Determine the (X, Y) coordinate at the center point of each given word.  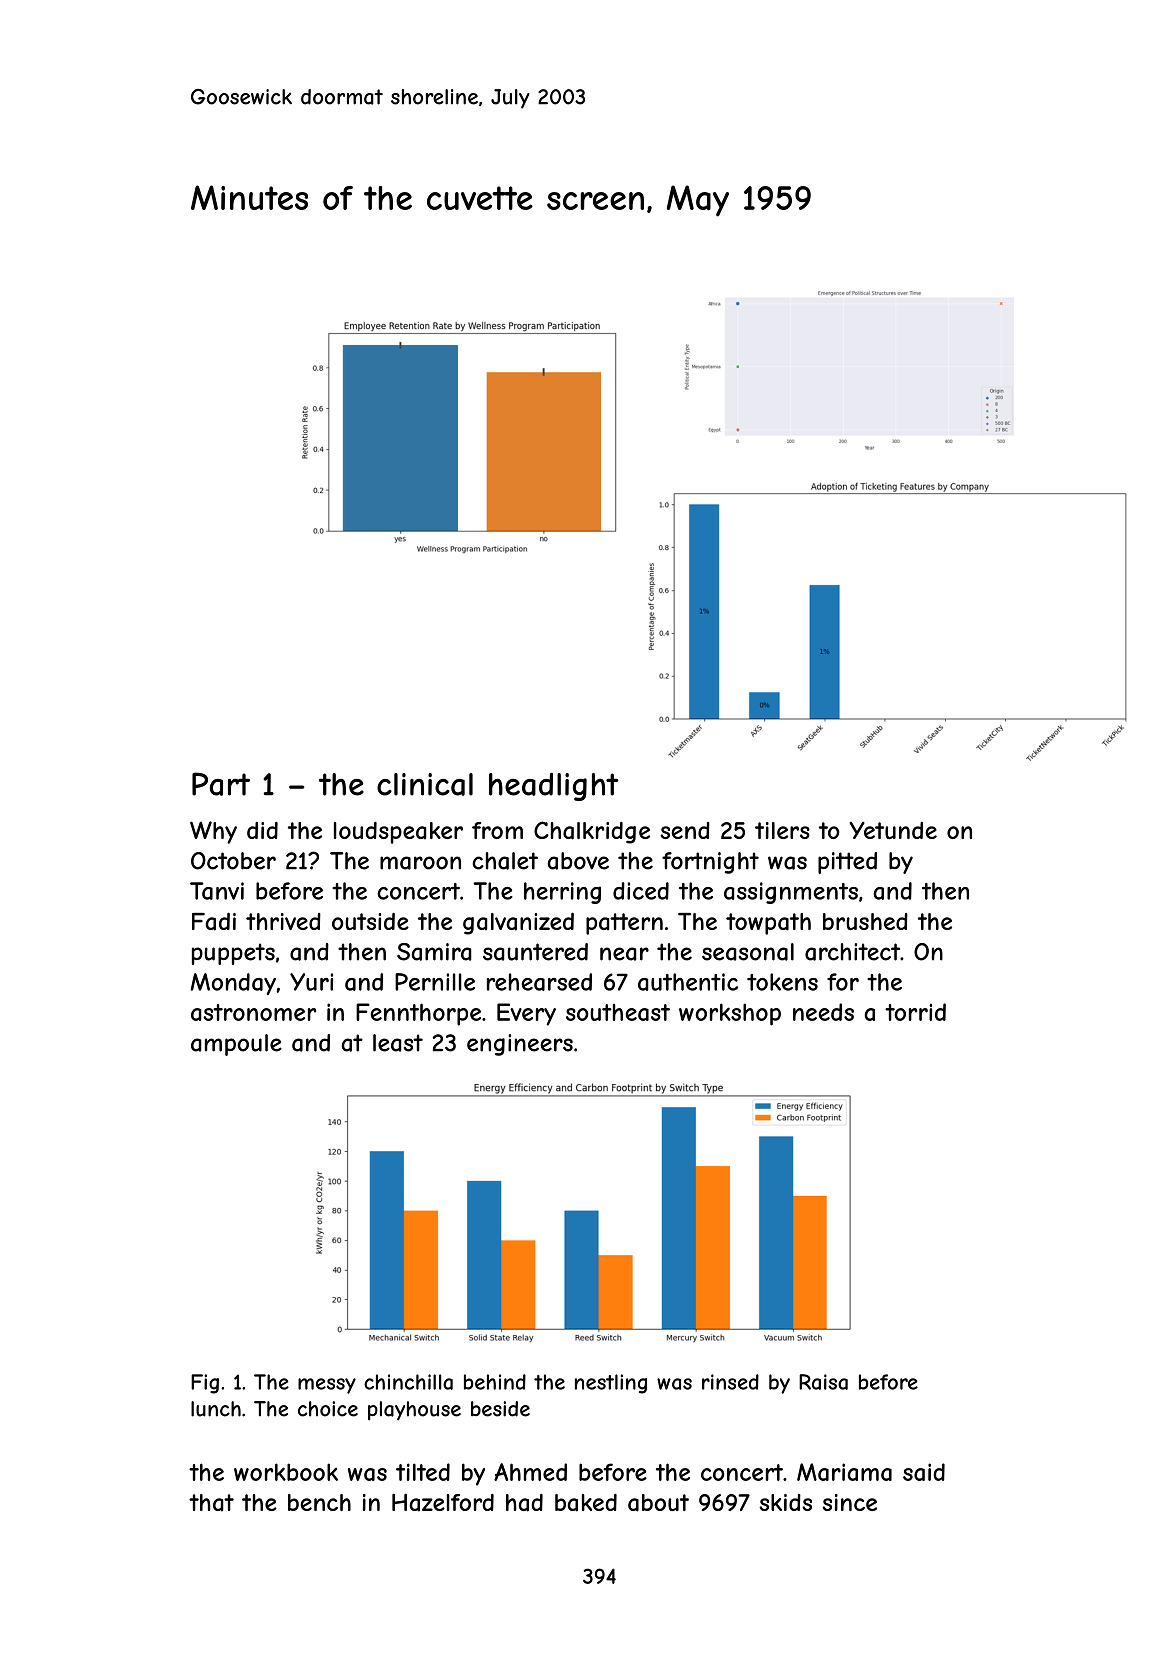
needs (823, 1012)
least (398, 1043)
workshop (730, 1014)
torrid (915, 1012)
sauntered (535, 952)
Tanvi (217, 891)
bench (319, 1502)
